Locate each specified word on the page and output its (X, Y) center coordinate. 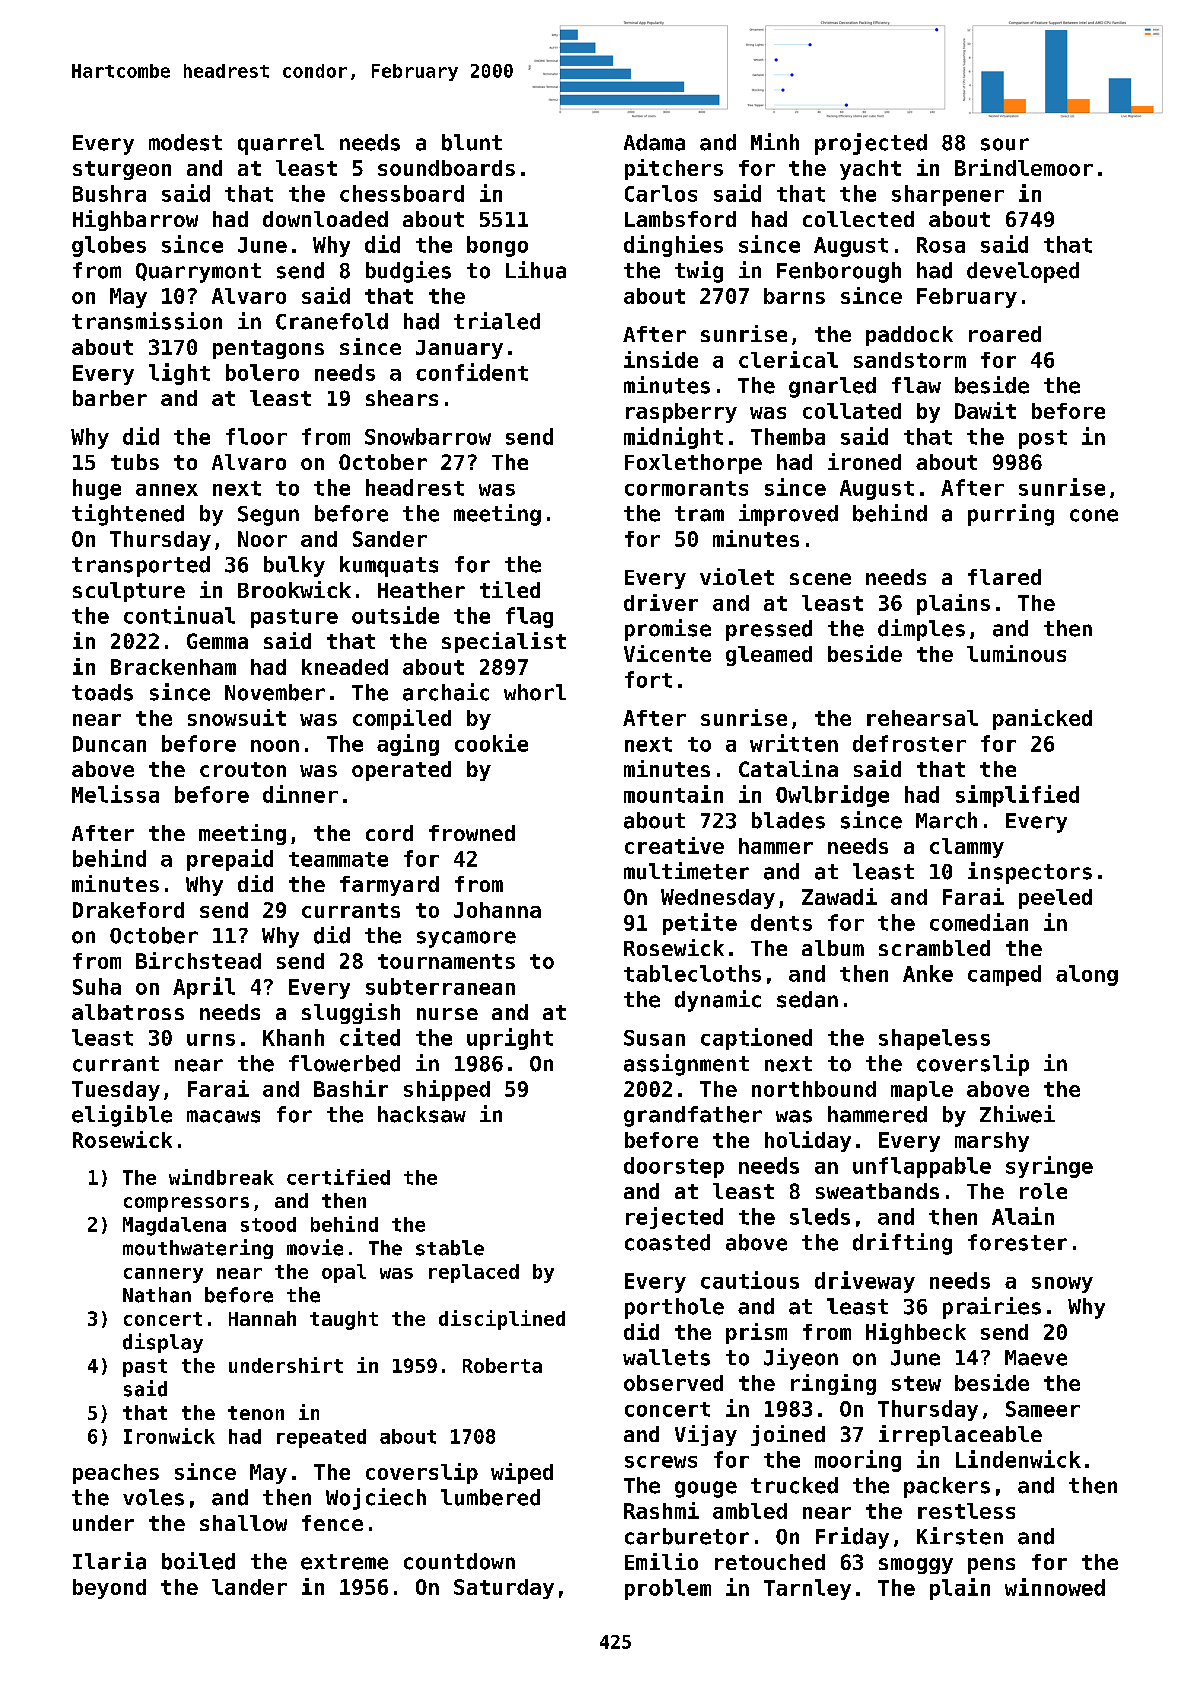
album (833, 948)
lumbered (490, 1497)
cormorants (686, 488)
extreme (344, 1562)
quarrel (281, 144)
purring (1011, 515)
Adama (654, 142)
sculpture (129, 592)
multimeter (686, 871)
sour (1005, 144)
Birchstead (198, 960)
